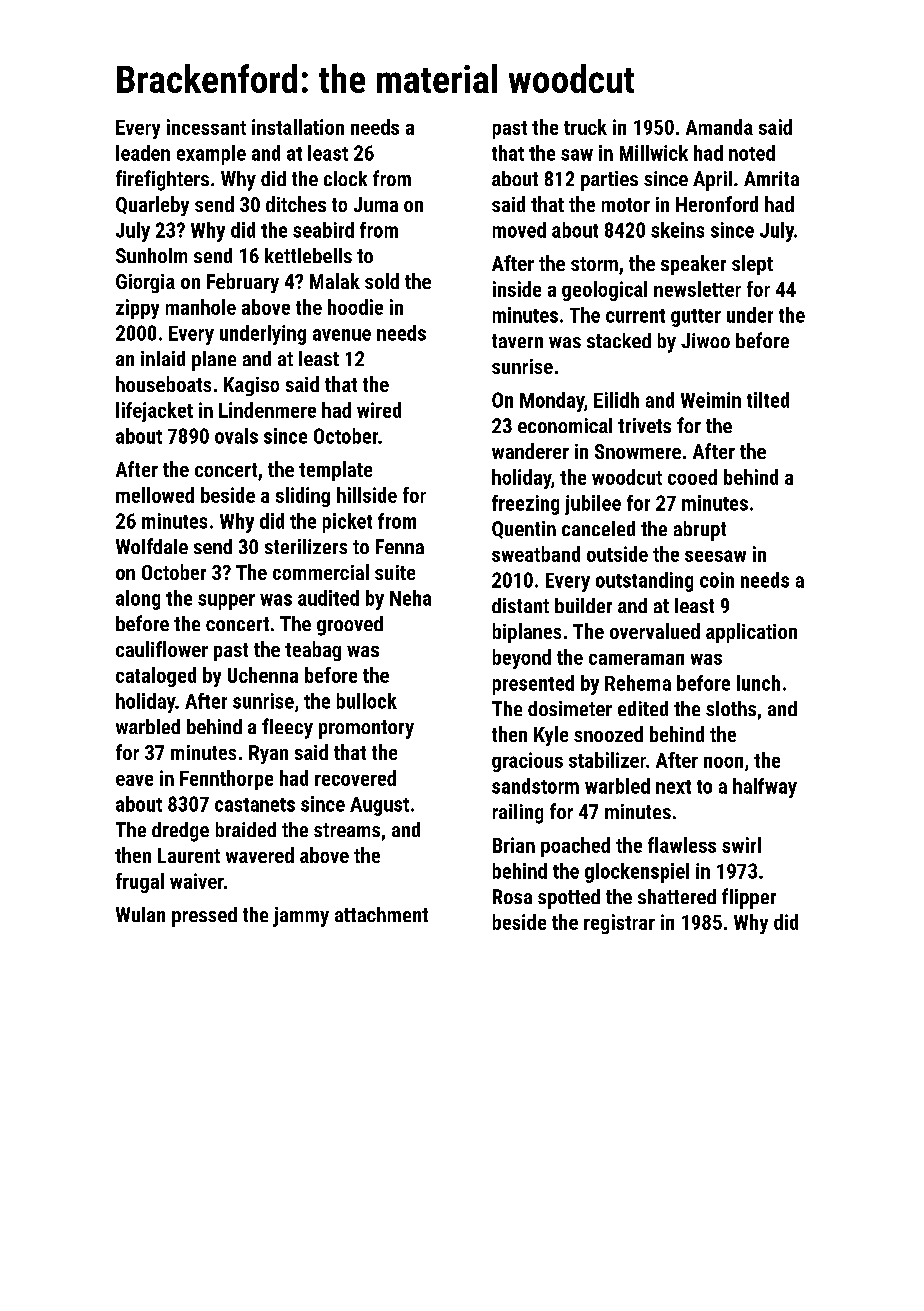 The height and width of the screenshot is (1311, 924). I want to click on Amanda, so click(719, 127).
